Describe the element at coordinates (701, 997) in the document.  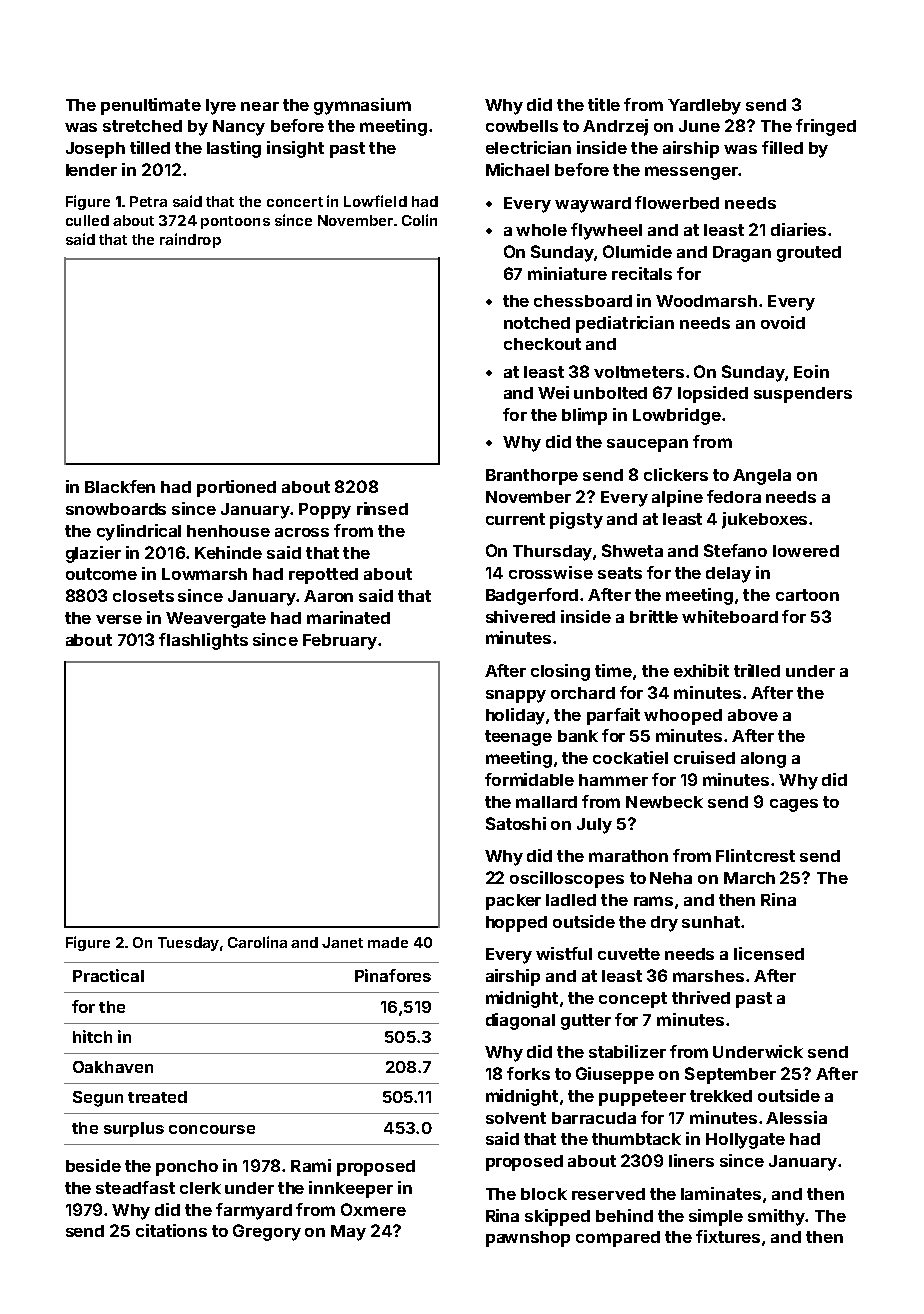
I see `thrived` at that location.
